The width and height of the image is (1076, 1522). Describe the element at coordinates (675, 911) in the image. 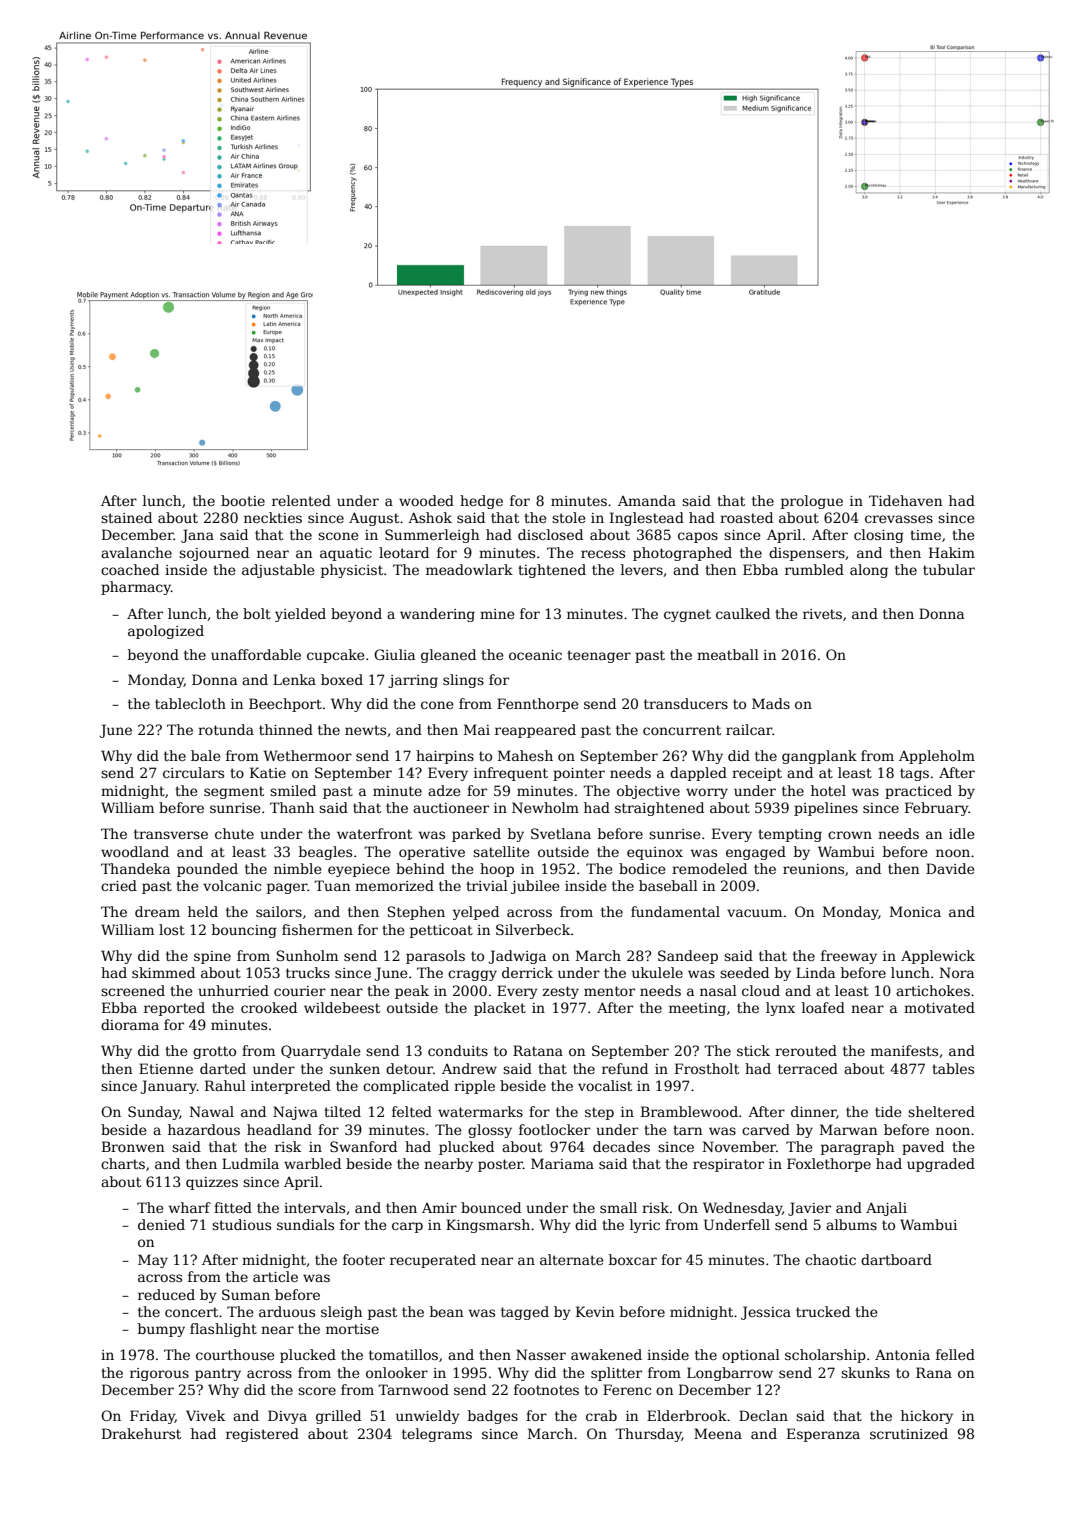

I see `fundamental` at that location.
